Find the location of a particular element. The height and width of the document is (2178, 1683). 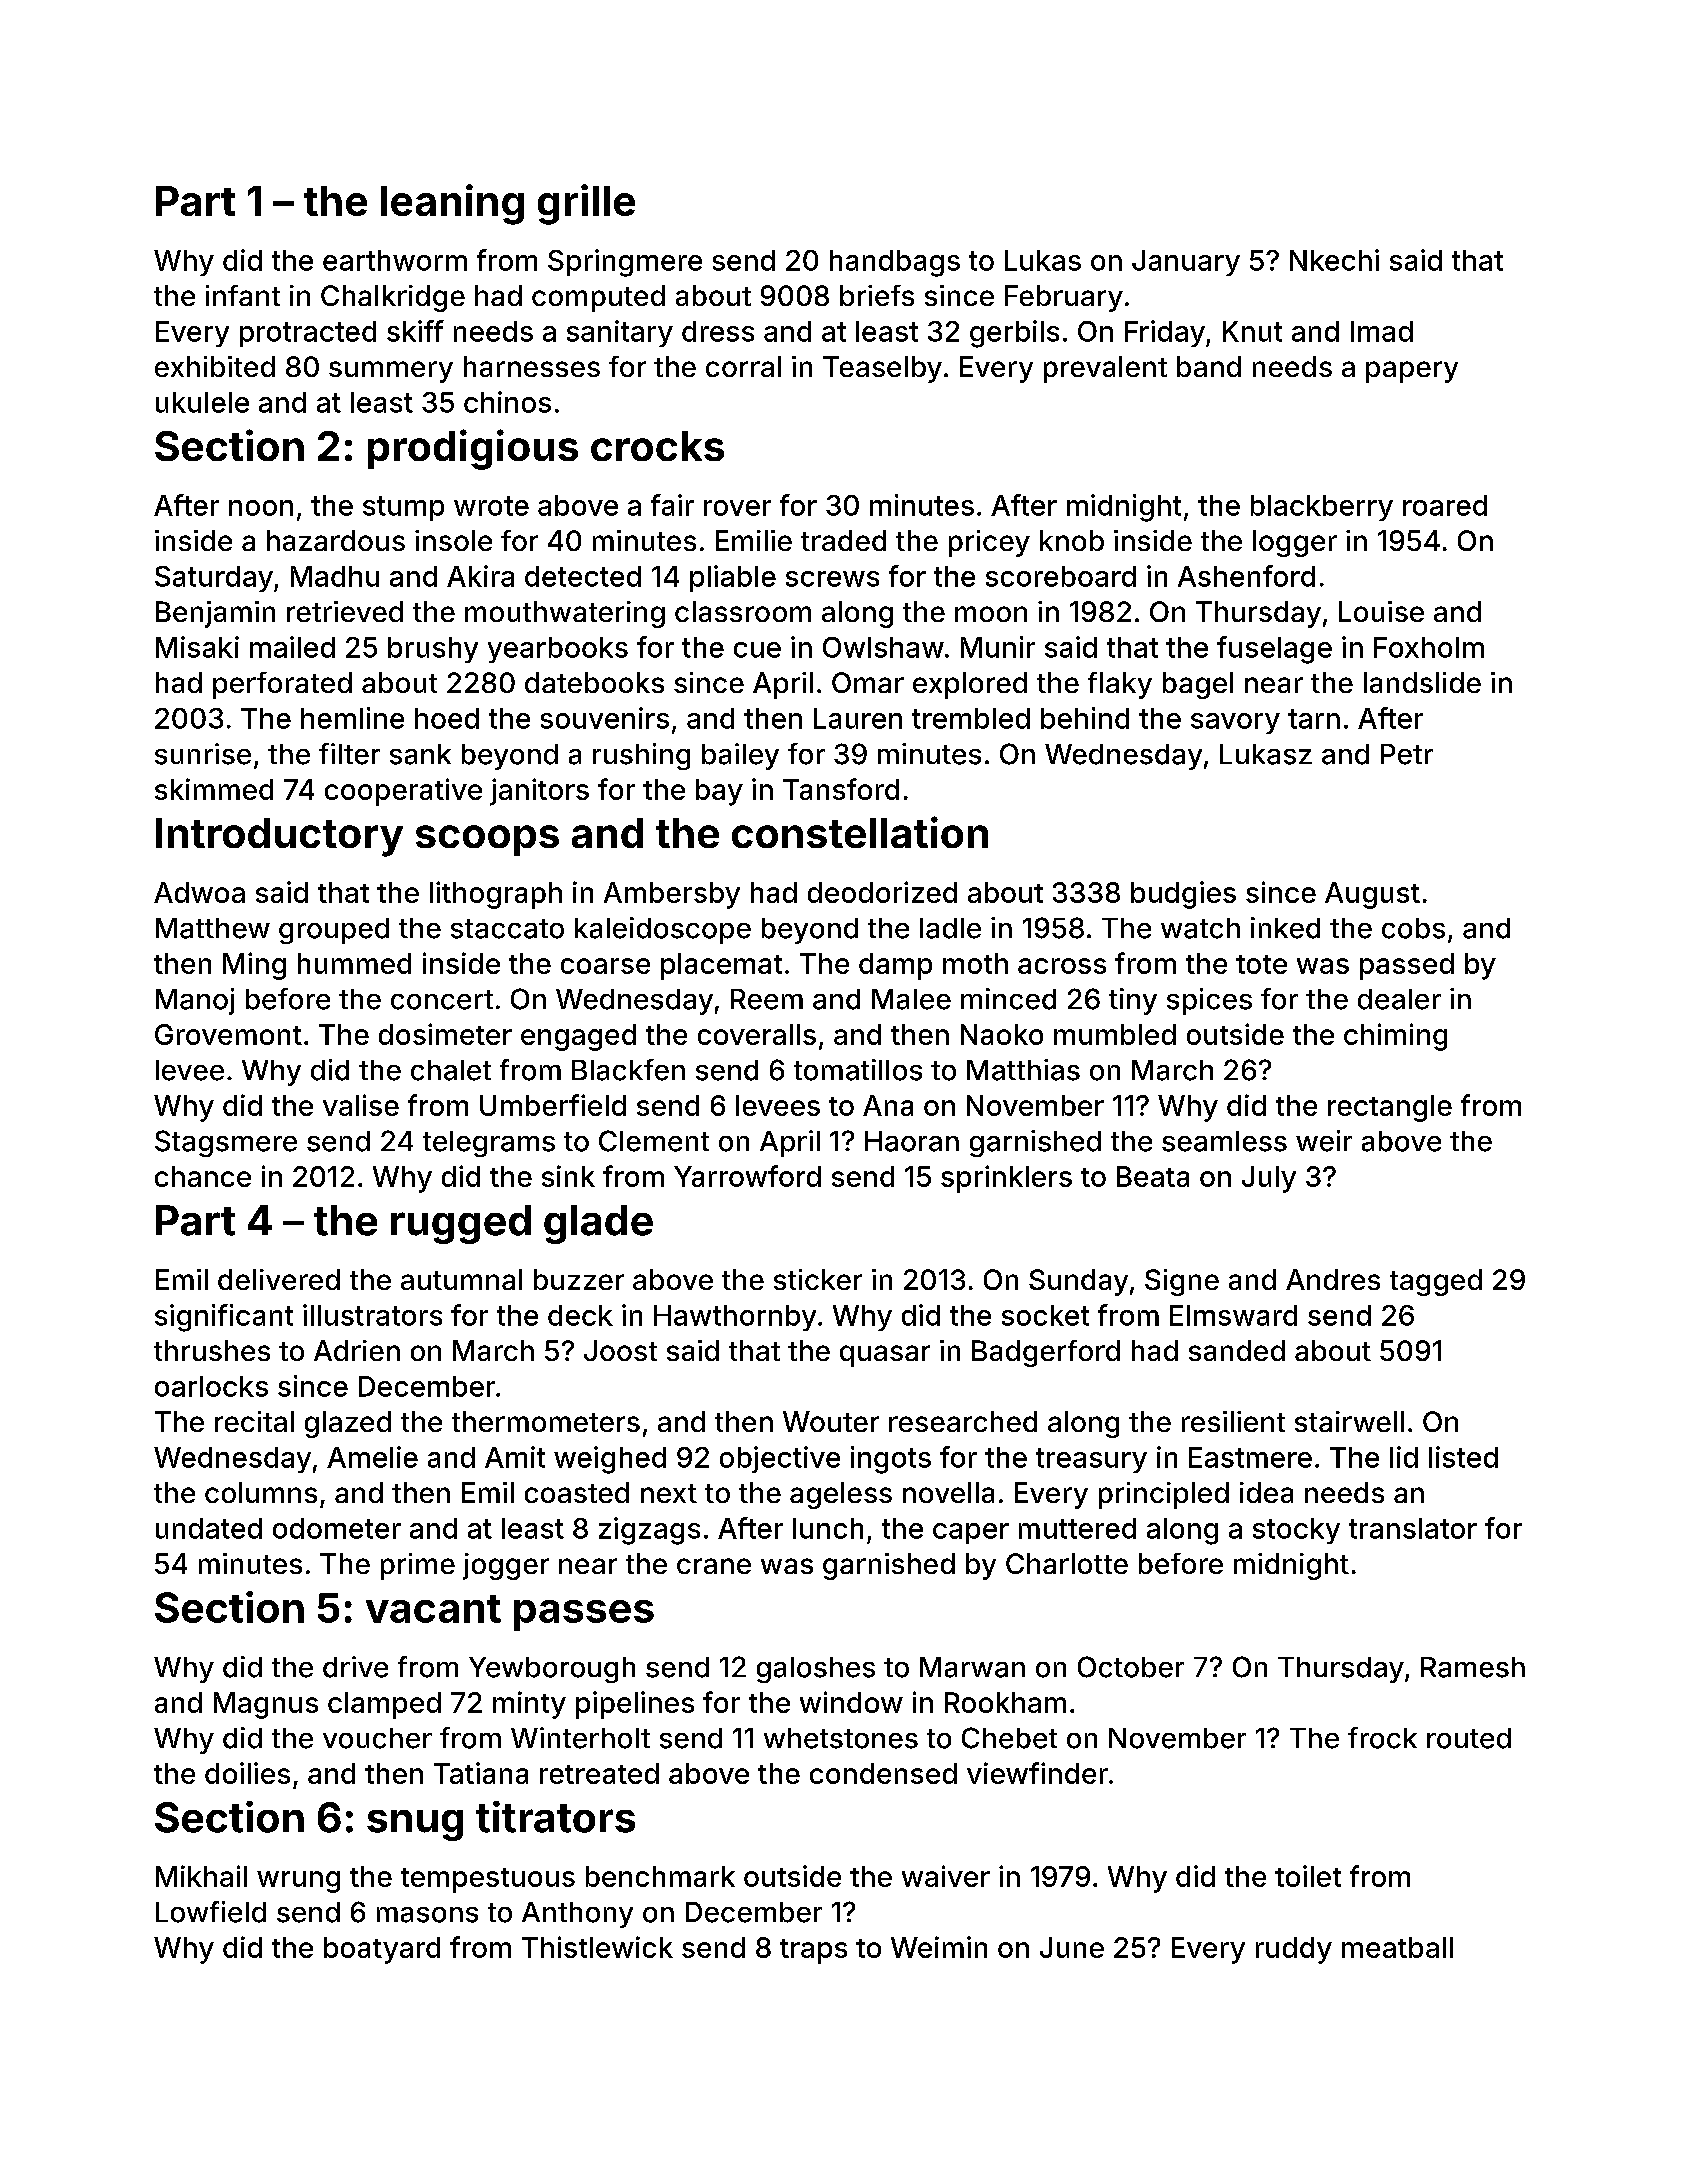

tagged is located at coordinates (1436, 1282).
